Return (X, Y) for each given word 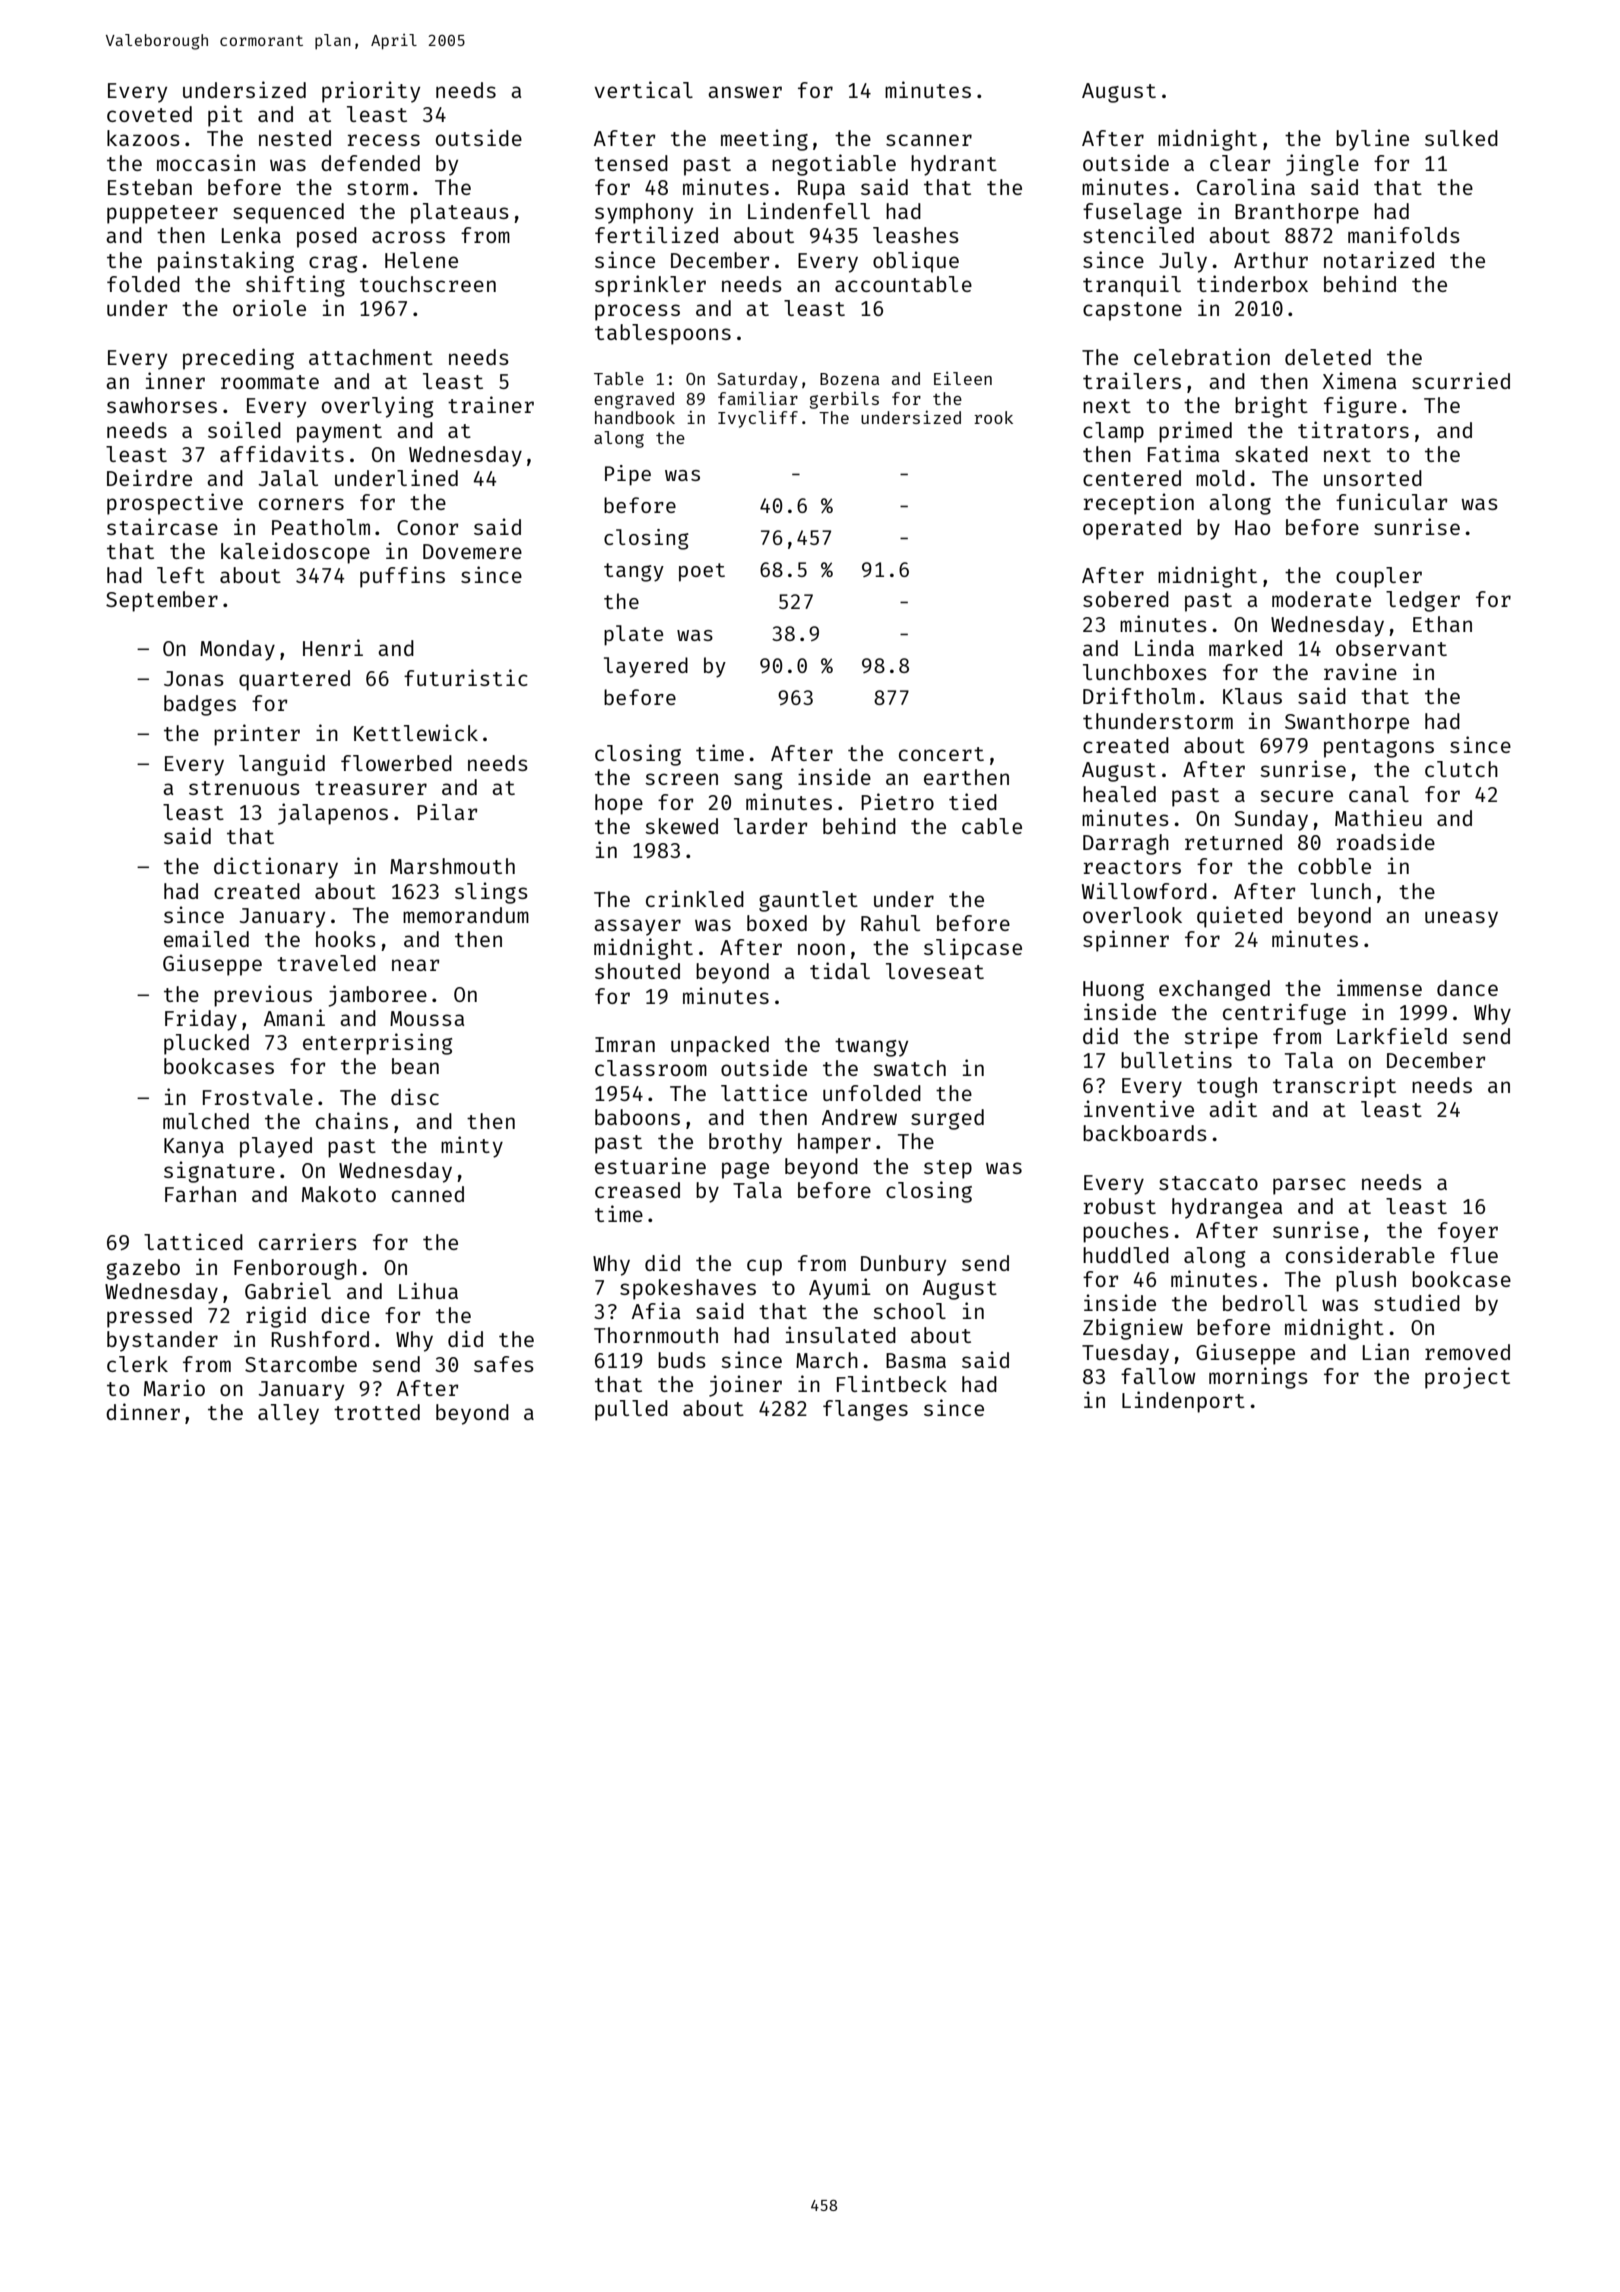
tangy (634, 572)
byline (1372, 140)
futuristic (466, 677)
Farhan (200, 1194)
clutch (1461, 769)
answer (745, 92)
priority (371, 92)
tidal (840, 970)
